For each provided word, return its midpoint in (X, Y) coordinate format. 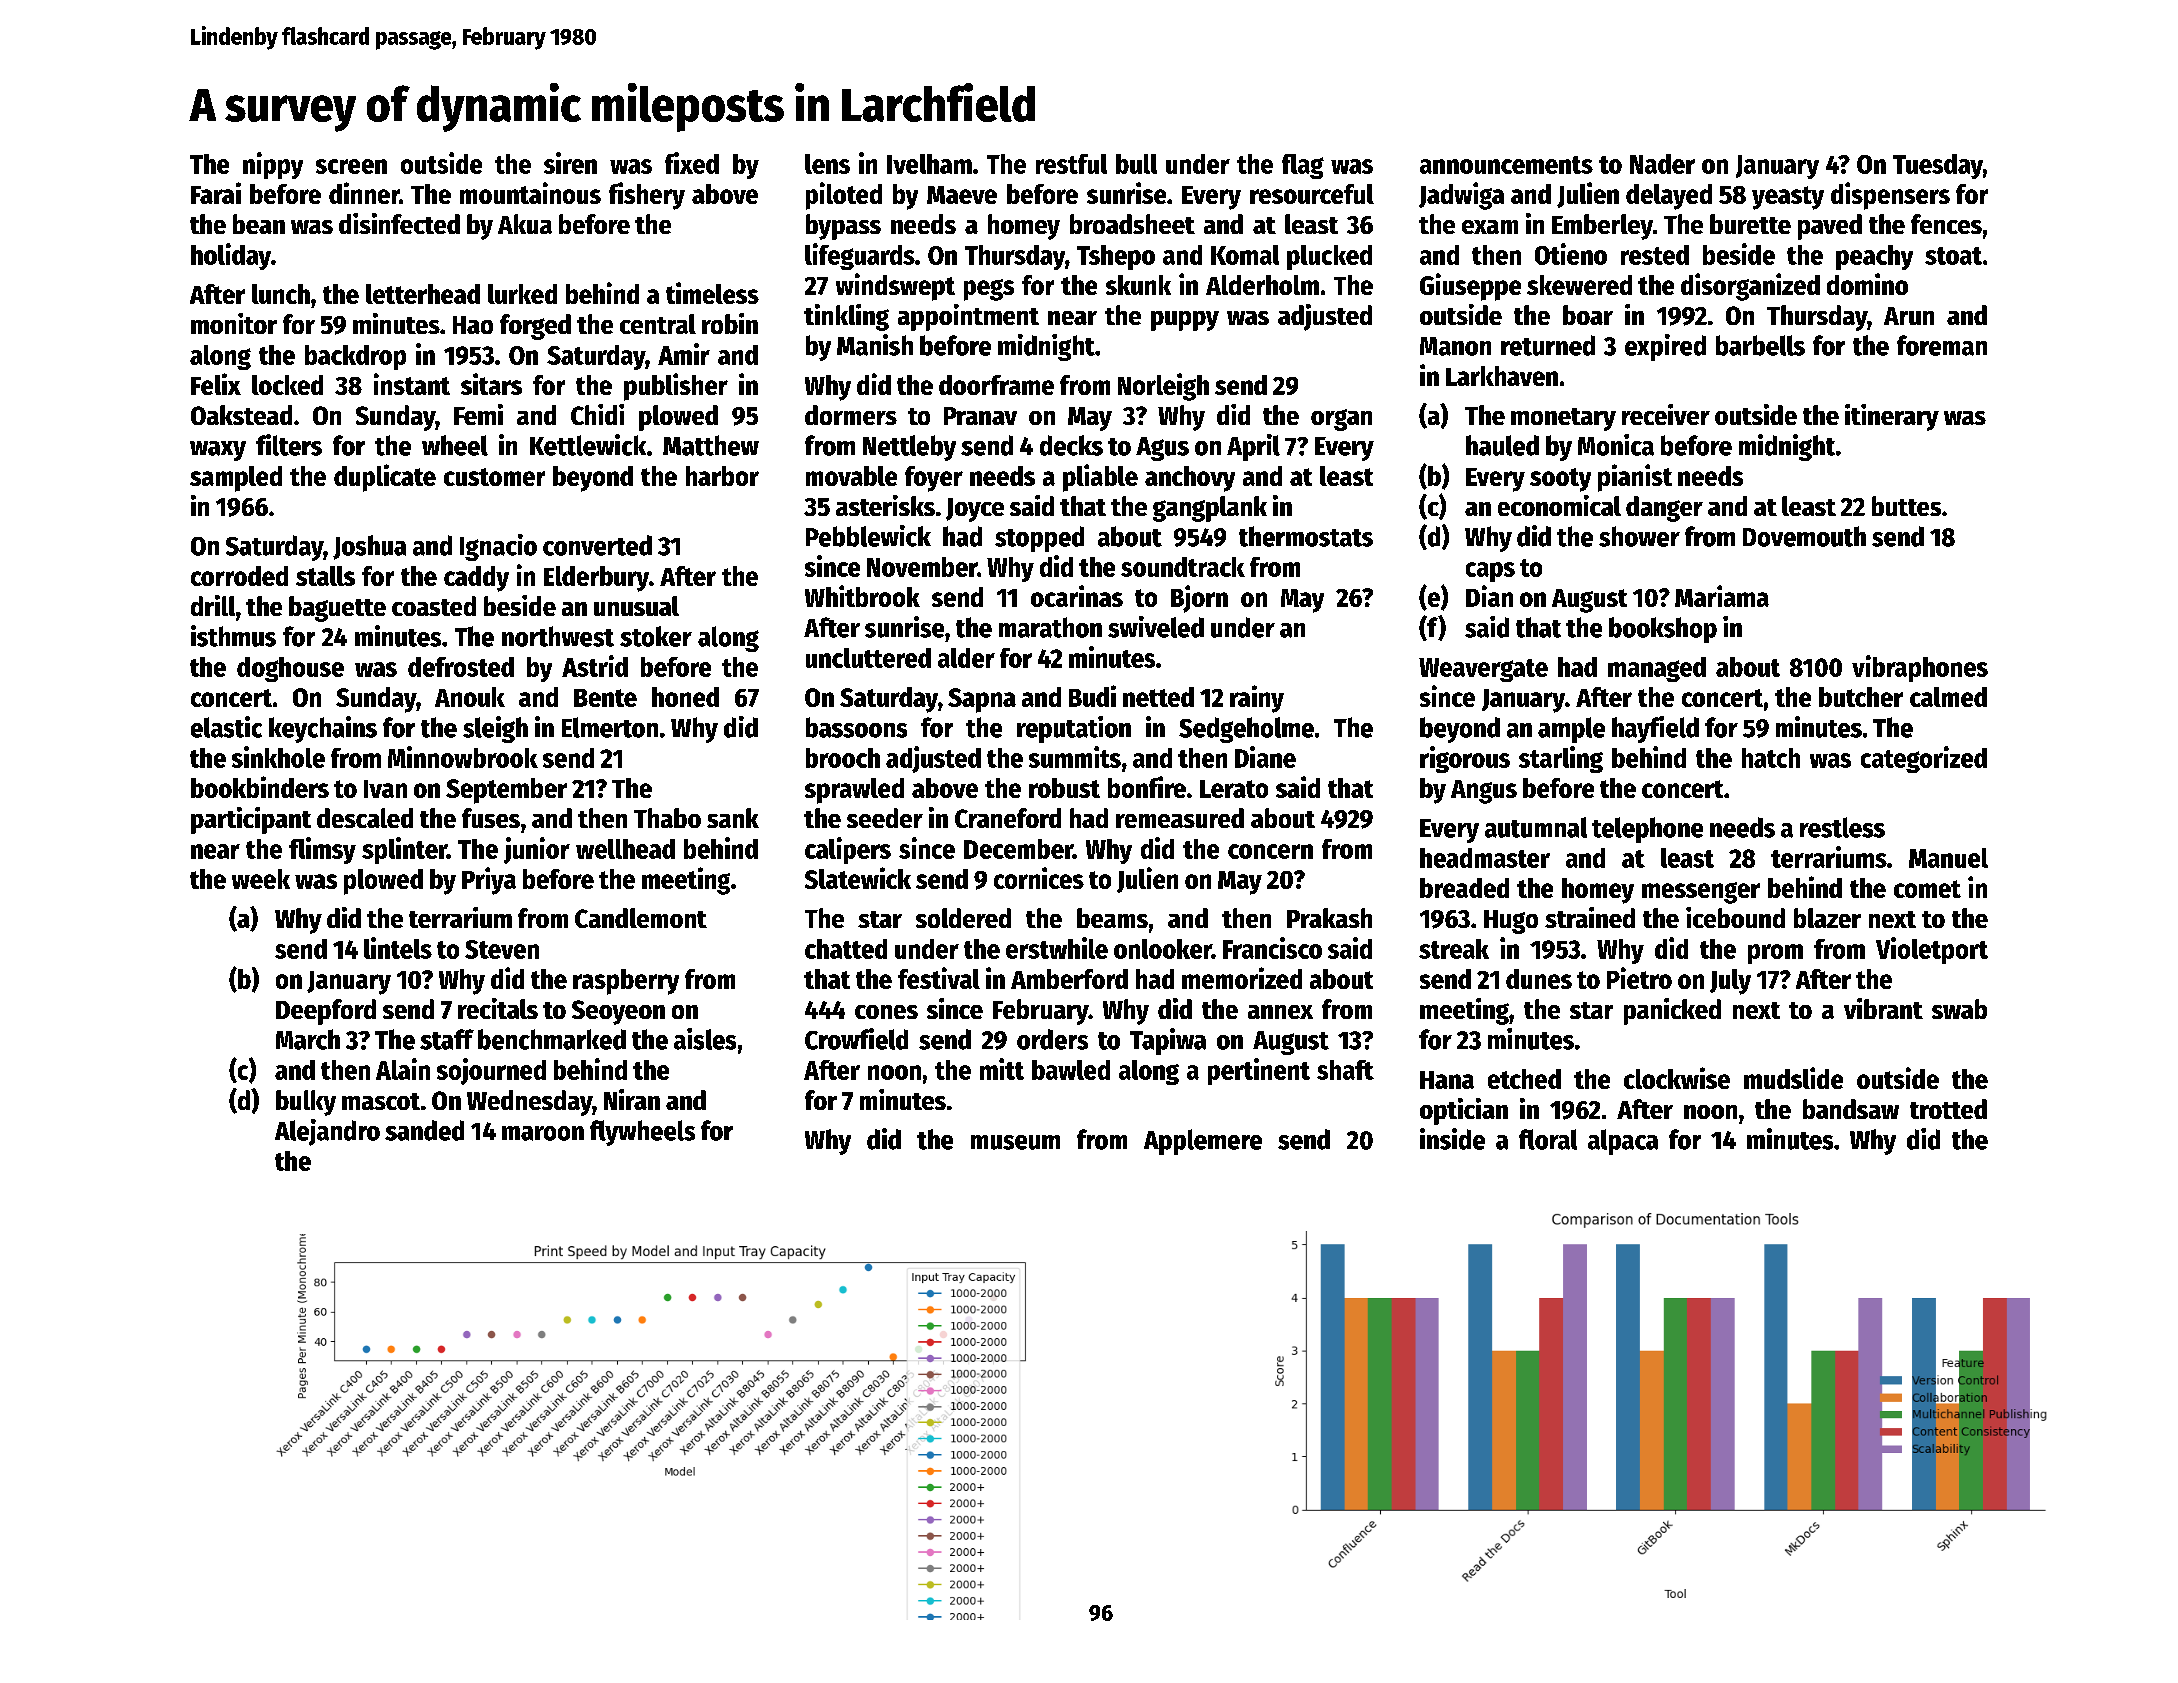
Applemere (1203, 1142)
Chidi (597, 414)
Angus (1484, 792)
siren (570, 163)
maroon (543, 1133)
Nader (1662, 164)
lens (827, 164)
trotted (1948, 1109)
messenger (1701, 893)
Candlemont (641, 918)
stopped (1039, 539)
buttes (1906, 506)
